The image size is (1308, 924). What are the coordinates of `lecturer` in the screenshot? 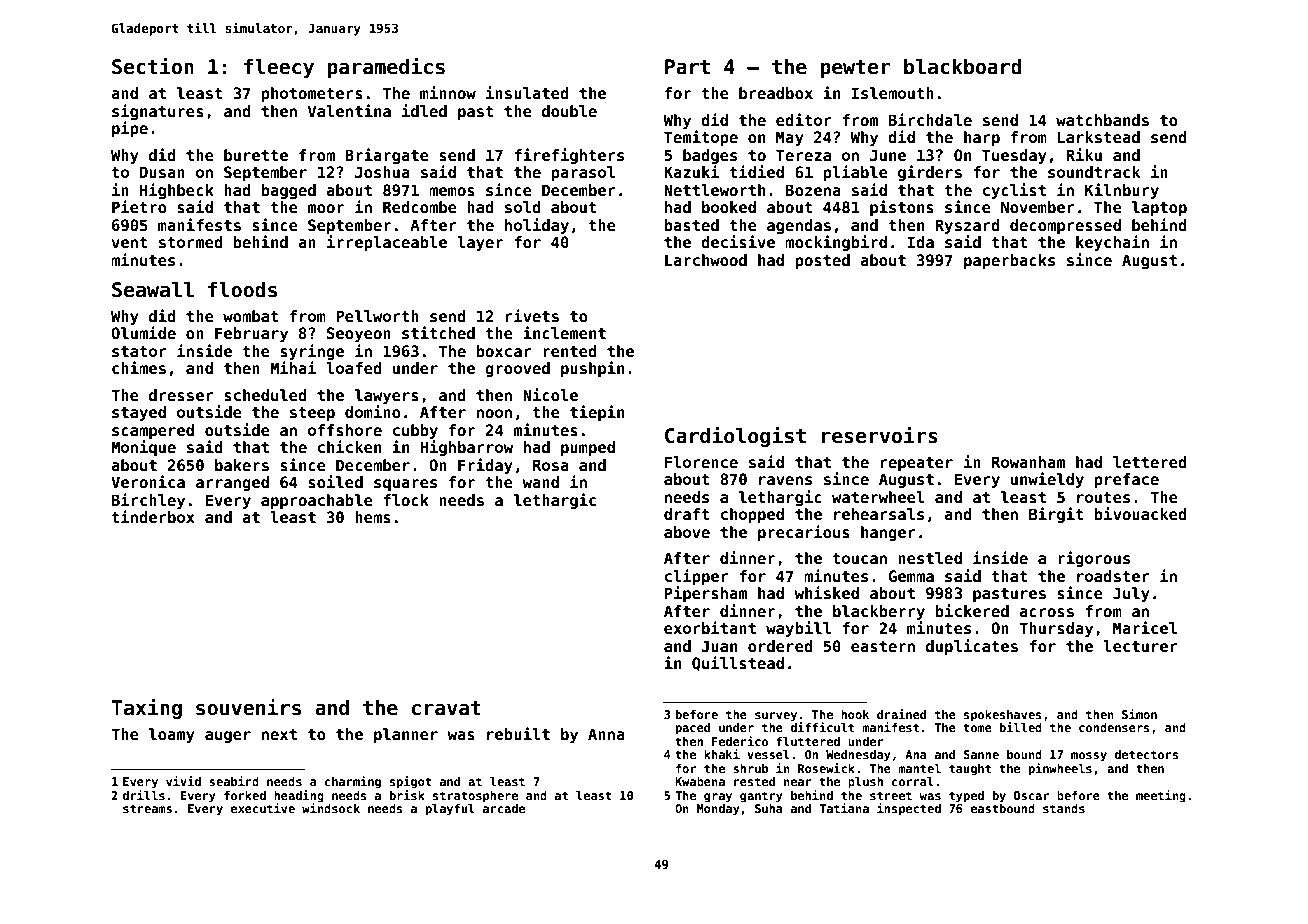 It's located at (1140, 646).
